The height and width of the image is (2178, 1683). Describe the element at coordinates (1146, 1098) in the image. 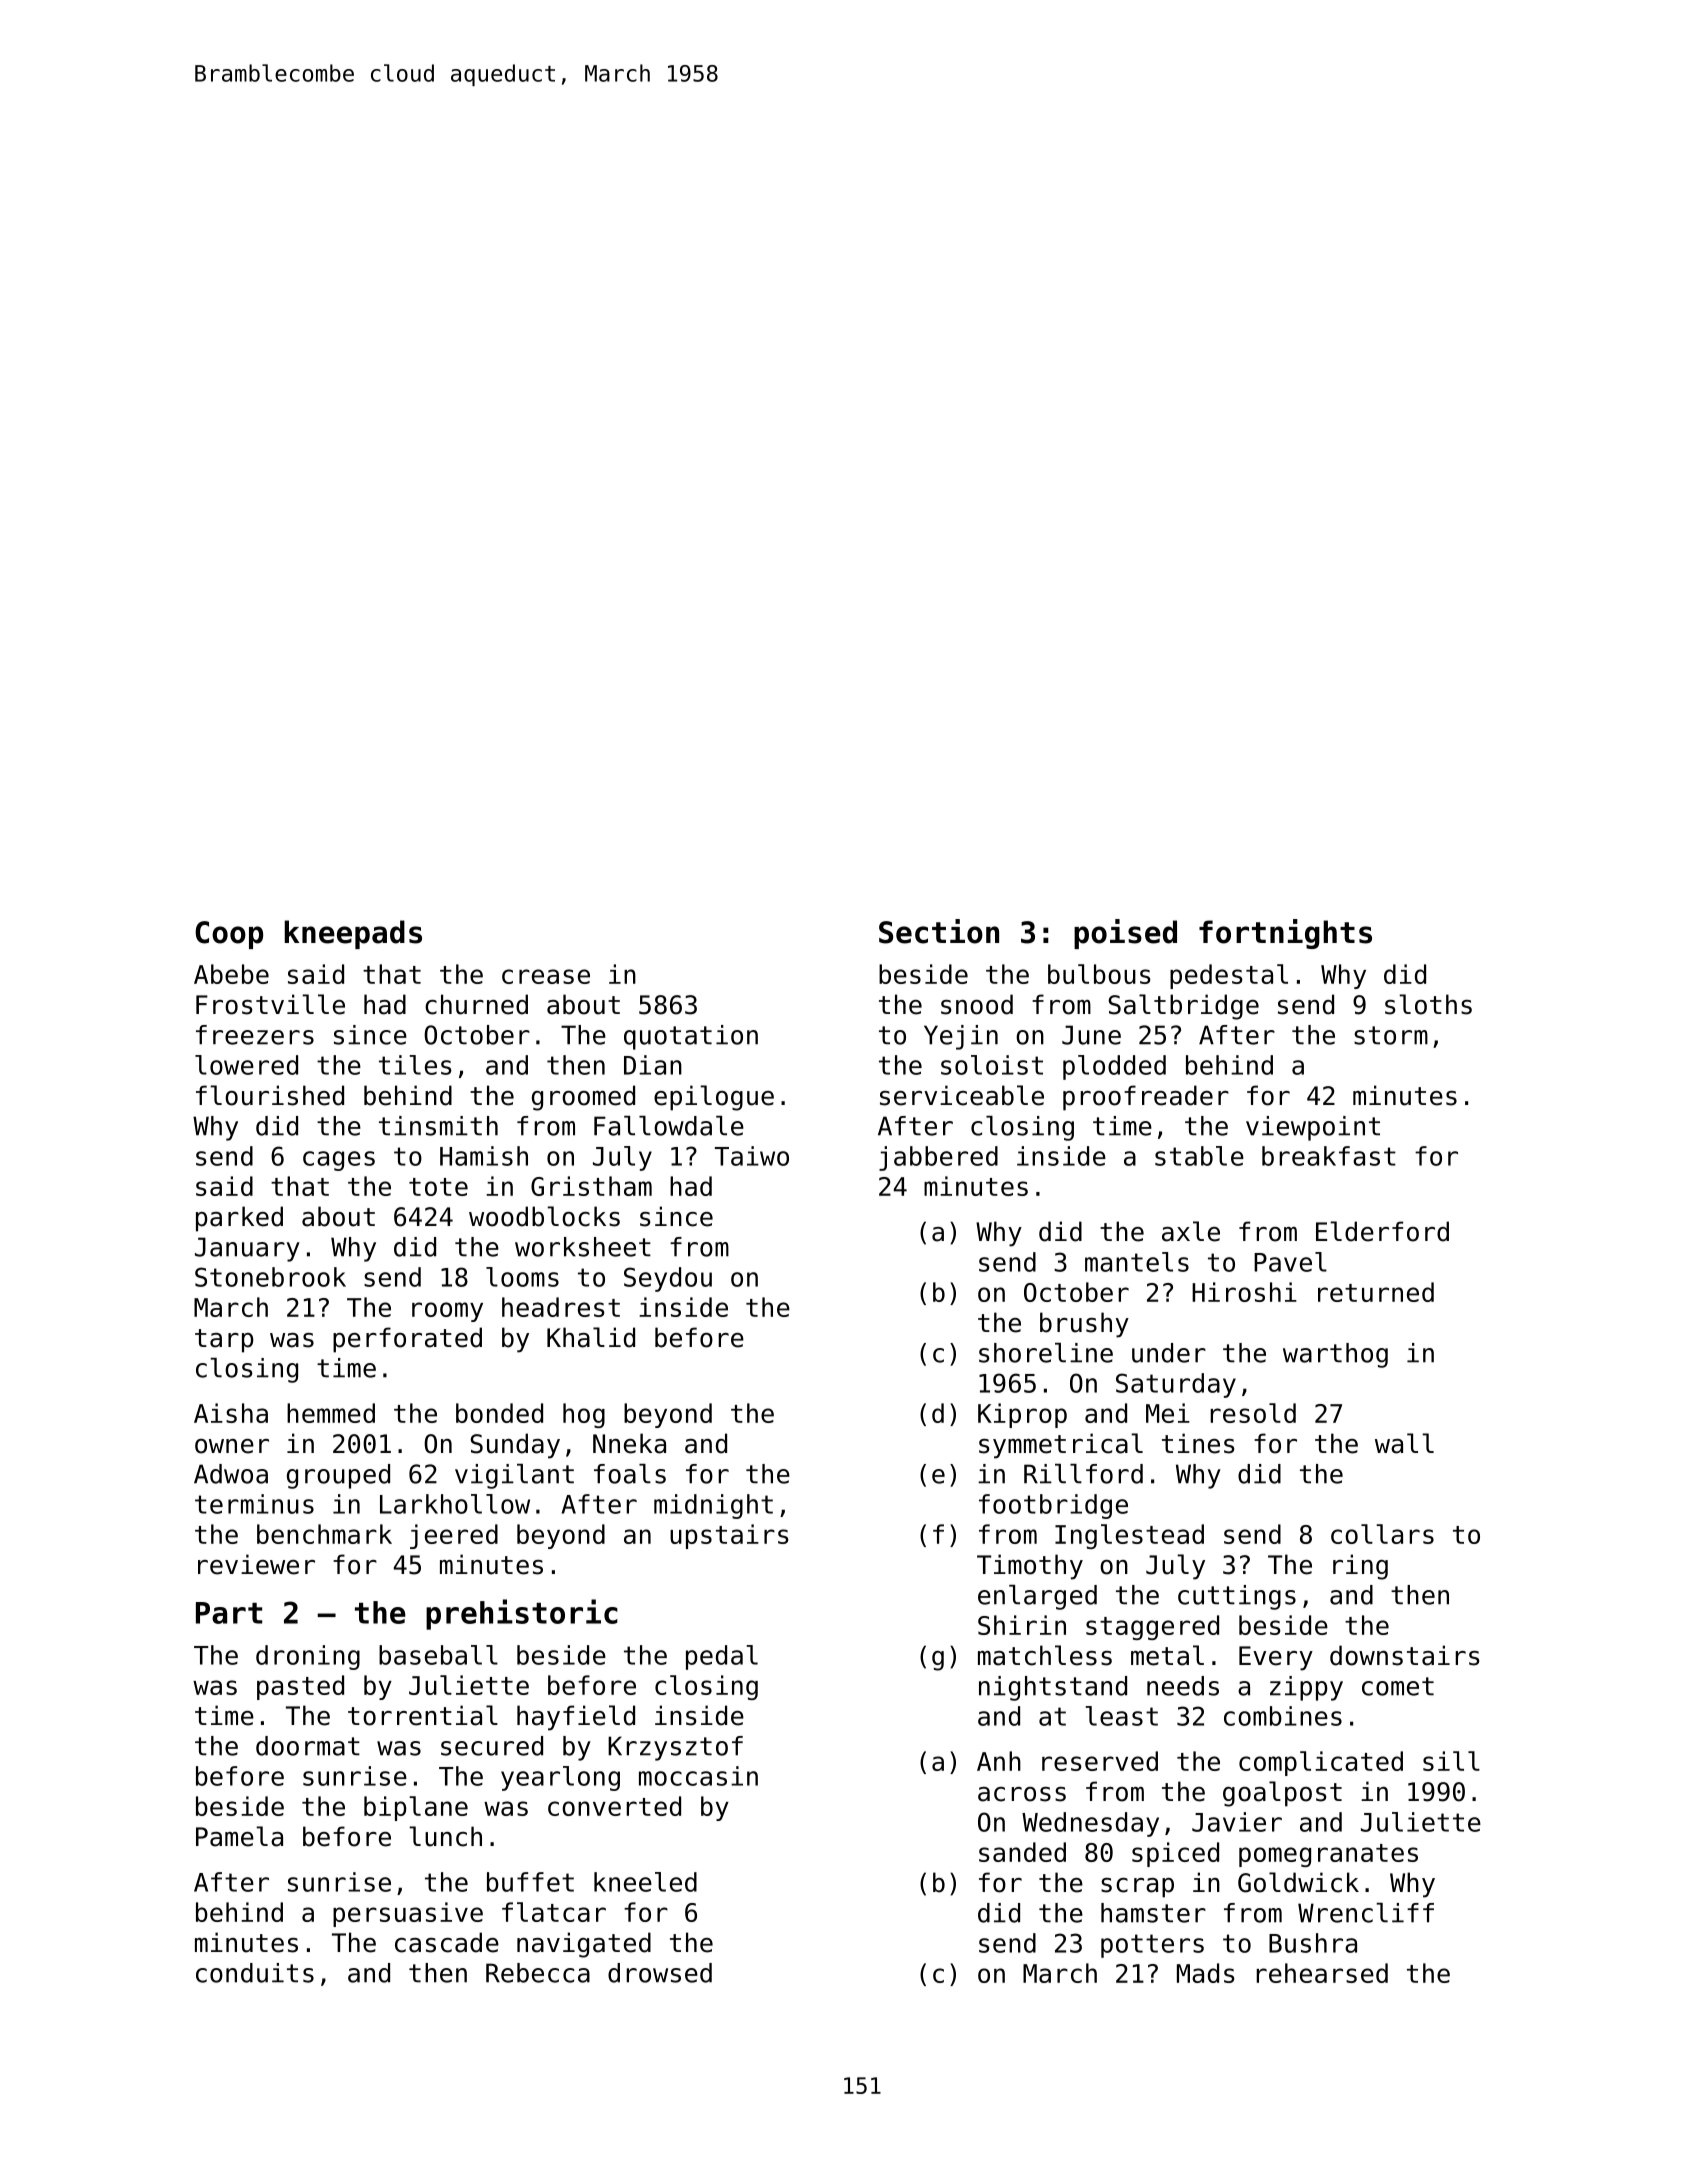

I see `proofreader` at that location.
